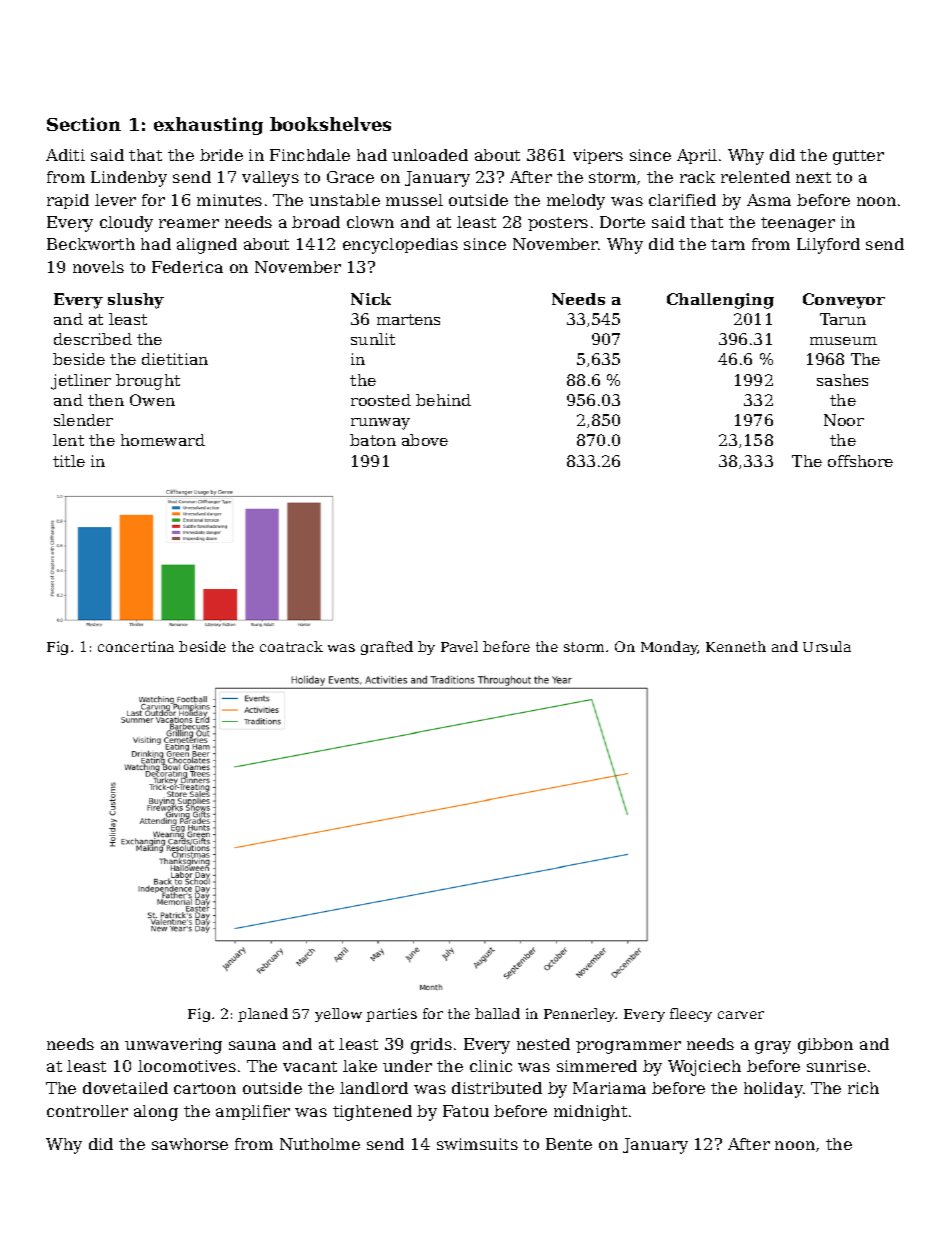  Describe the element at coordinates (704, 1068) in the image. I see `Wojciech` at that location.
